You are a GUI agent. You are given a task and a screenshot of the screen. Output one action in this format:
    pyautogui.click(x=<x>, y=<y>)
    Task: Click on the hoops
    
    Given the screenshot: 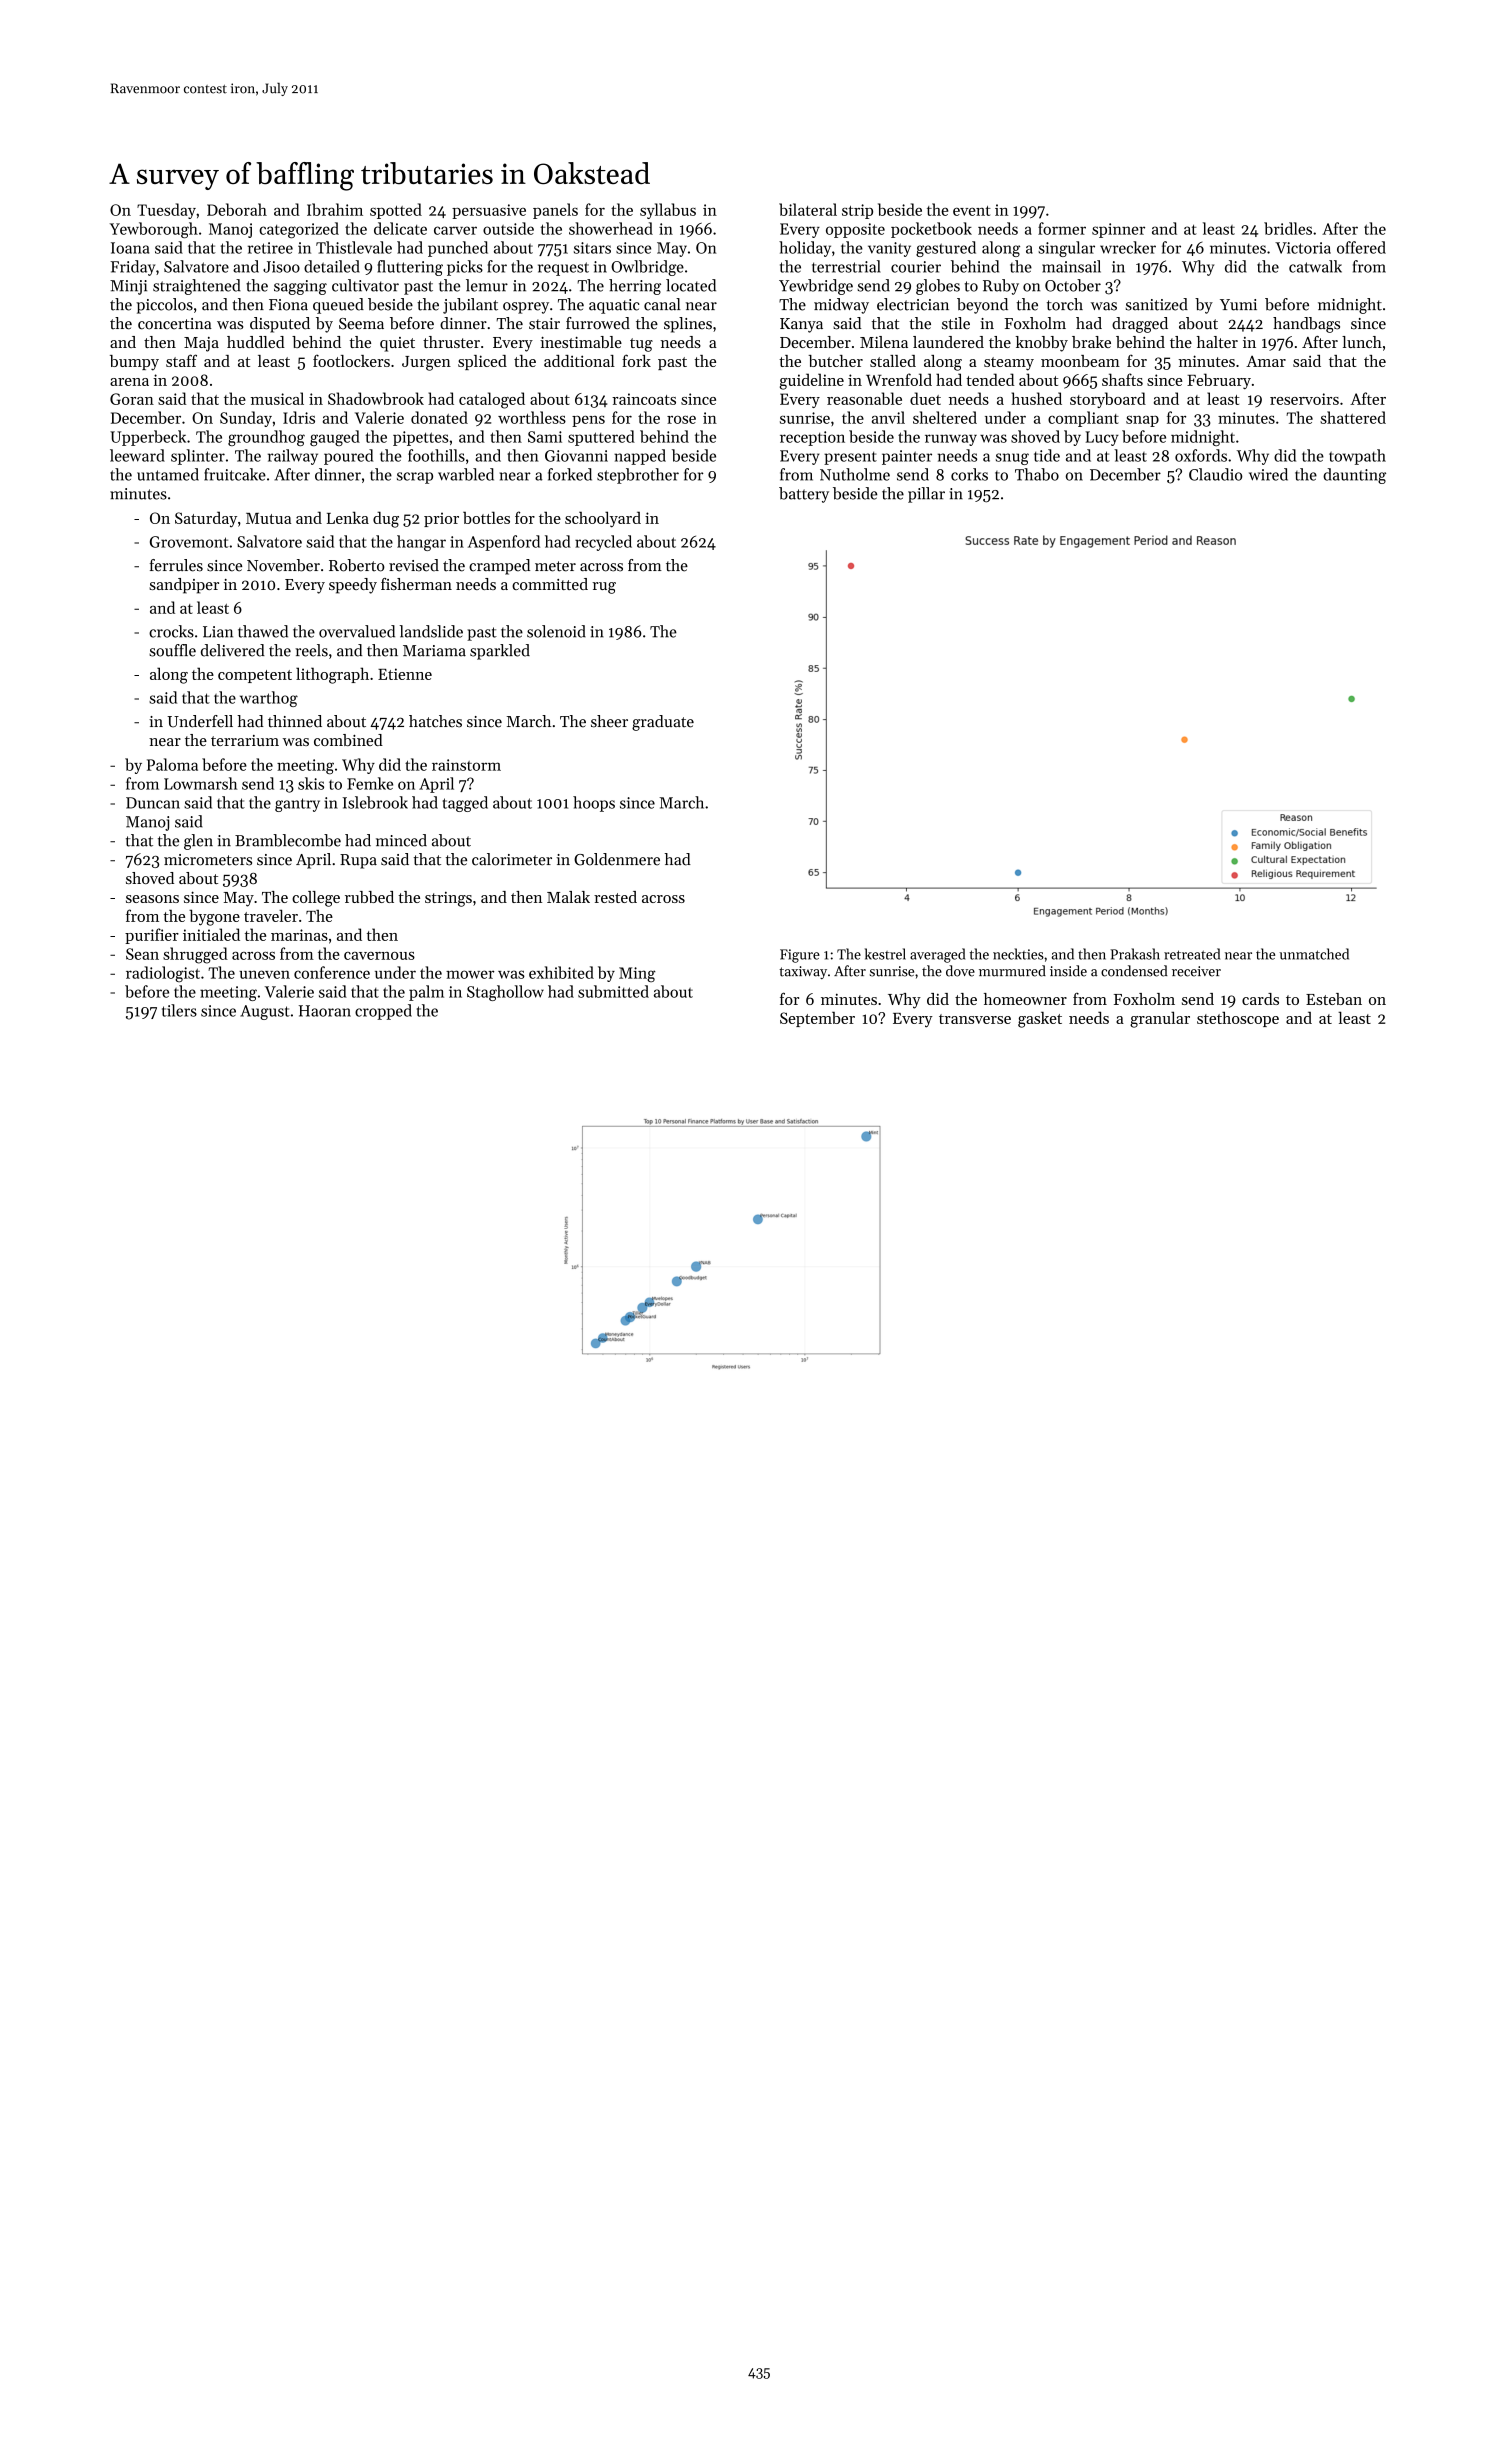 What is the action you would take?
    pyautogui.click(x=594, y=804)
